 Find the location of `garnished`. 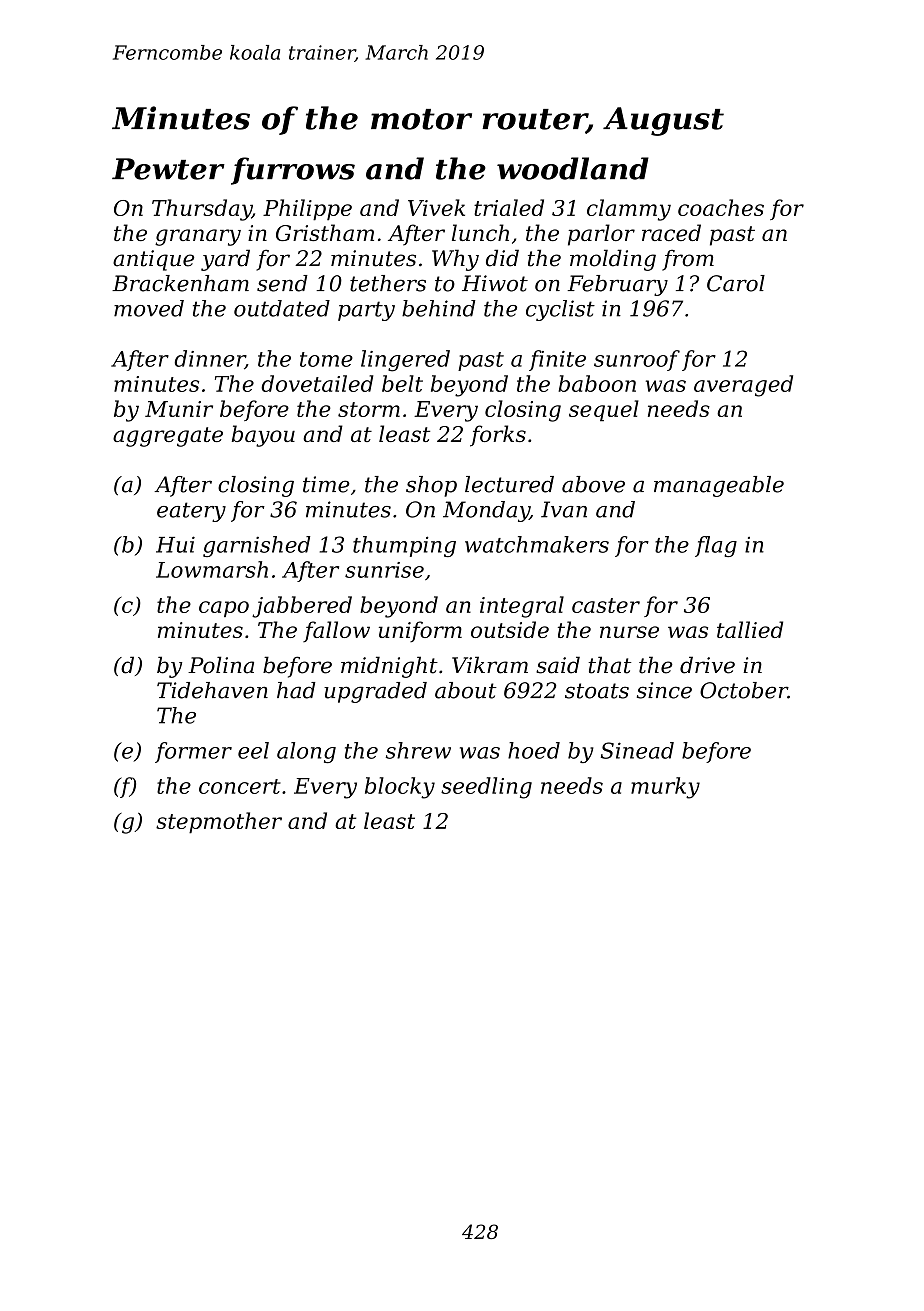

garnished is located at coordinates (256, 546).
